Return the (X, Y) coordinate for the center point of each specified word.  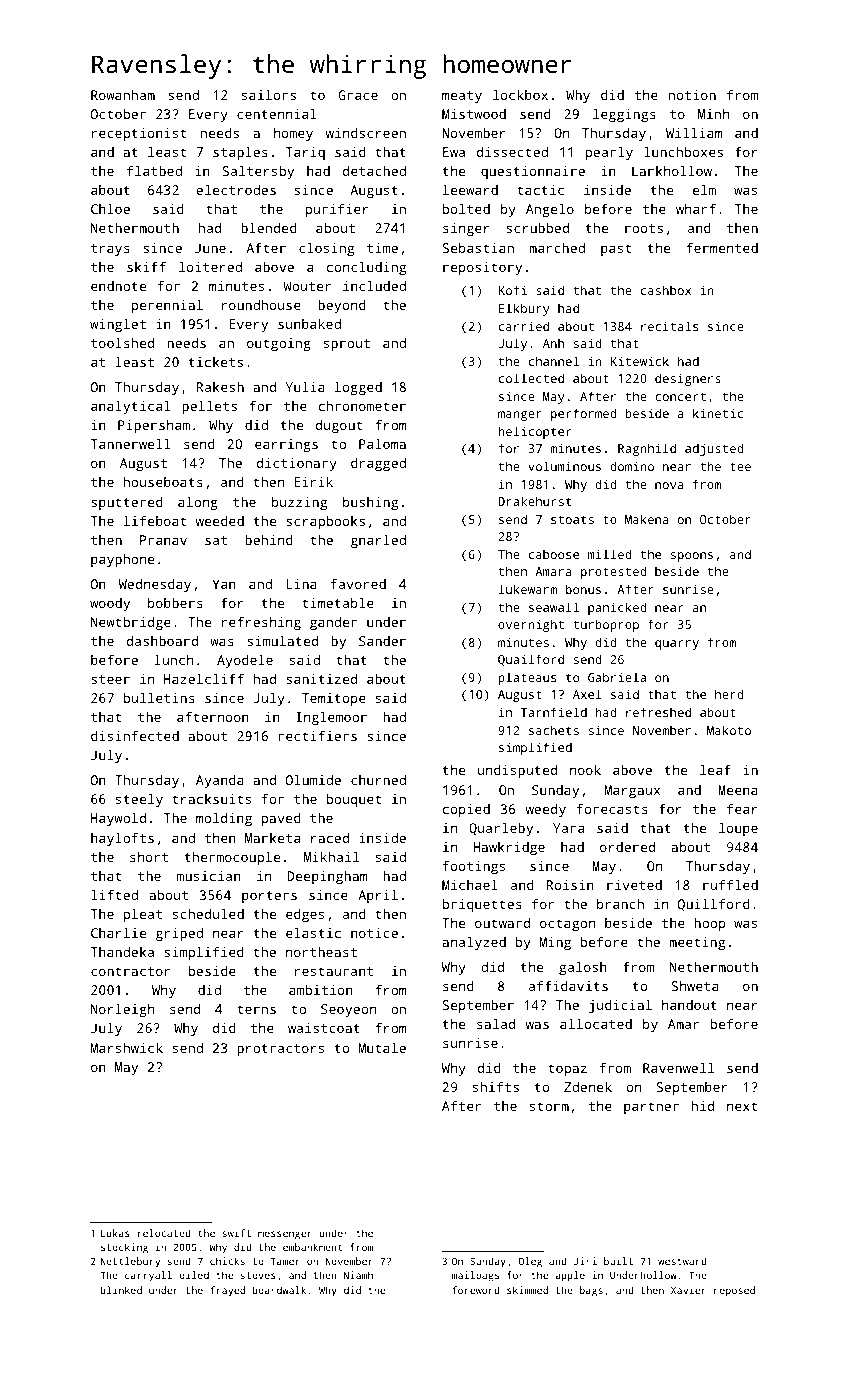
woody (110, 604)
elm (704, 189)
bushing (370, 503)
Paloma (382, 443)
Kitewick (640, 361)
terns (256, 1009)
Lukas (115, 1233)
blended (269, 227)
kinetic (718, 413)
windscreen (366, 132)
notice (374, 933)
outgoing (279, 344)
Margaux (632, 791)
